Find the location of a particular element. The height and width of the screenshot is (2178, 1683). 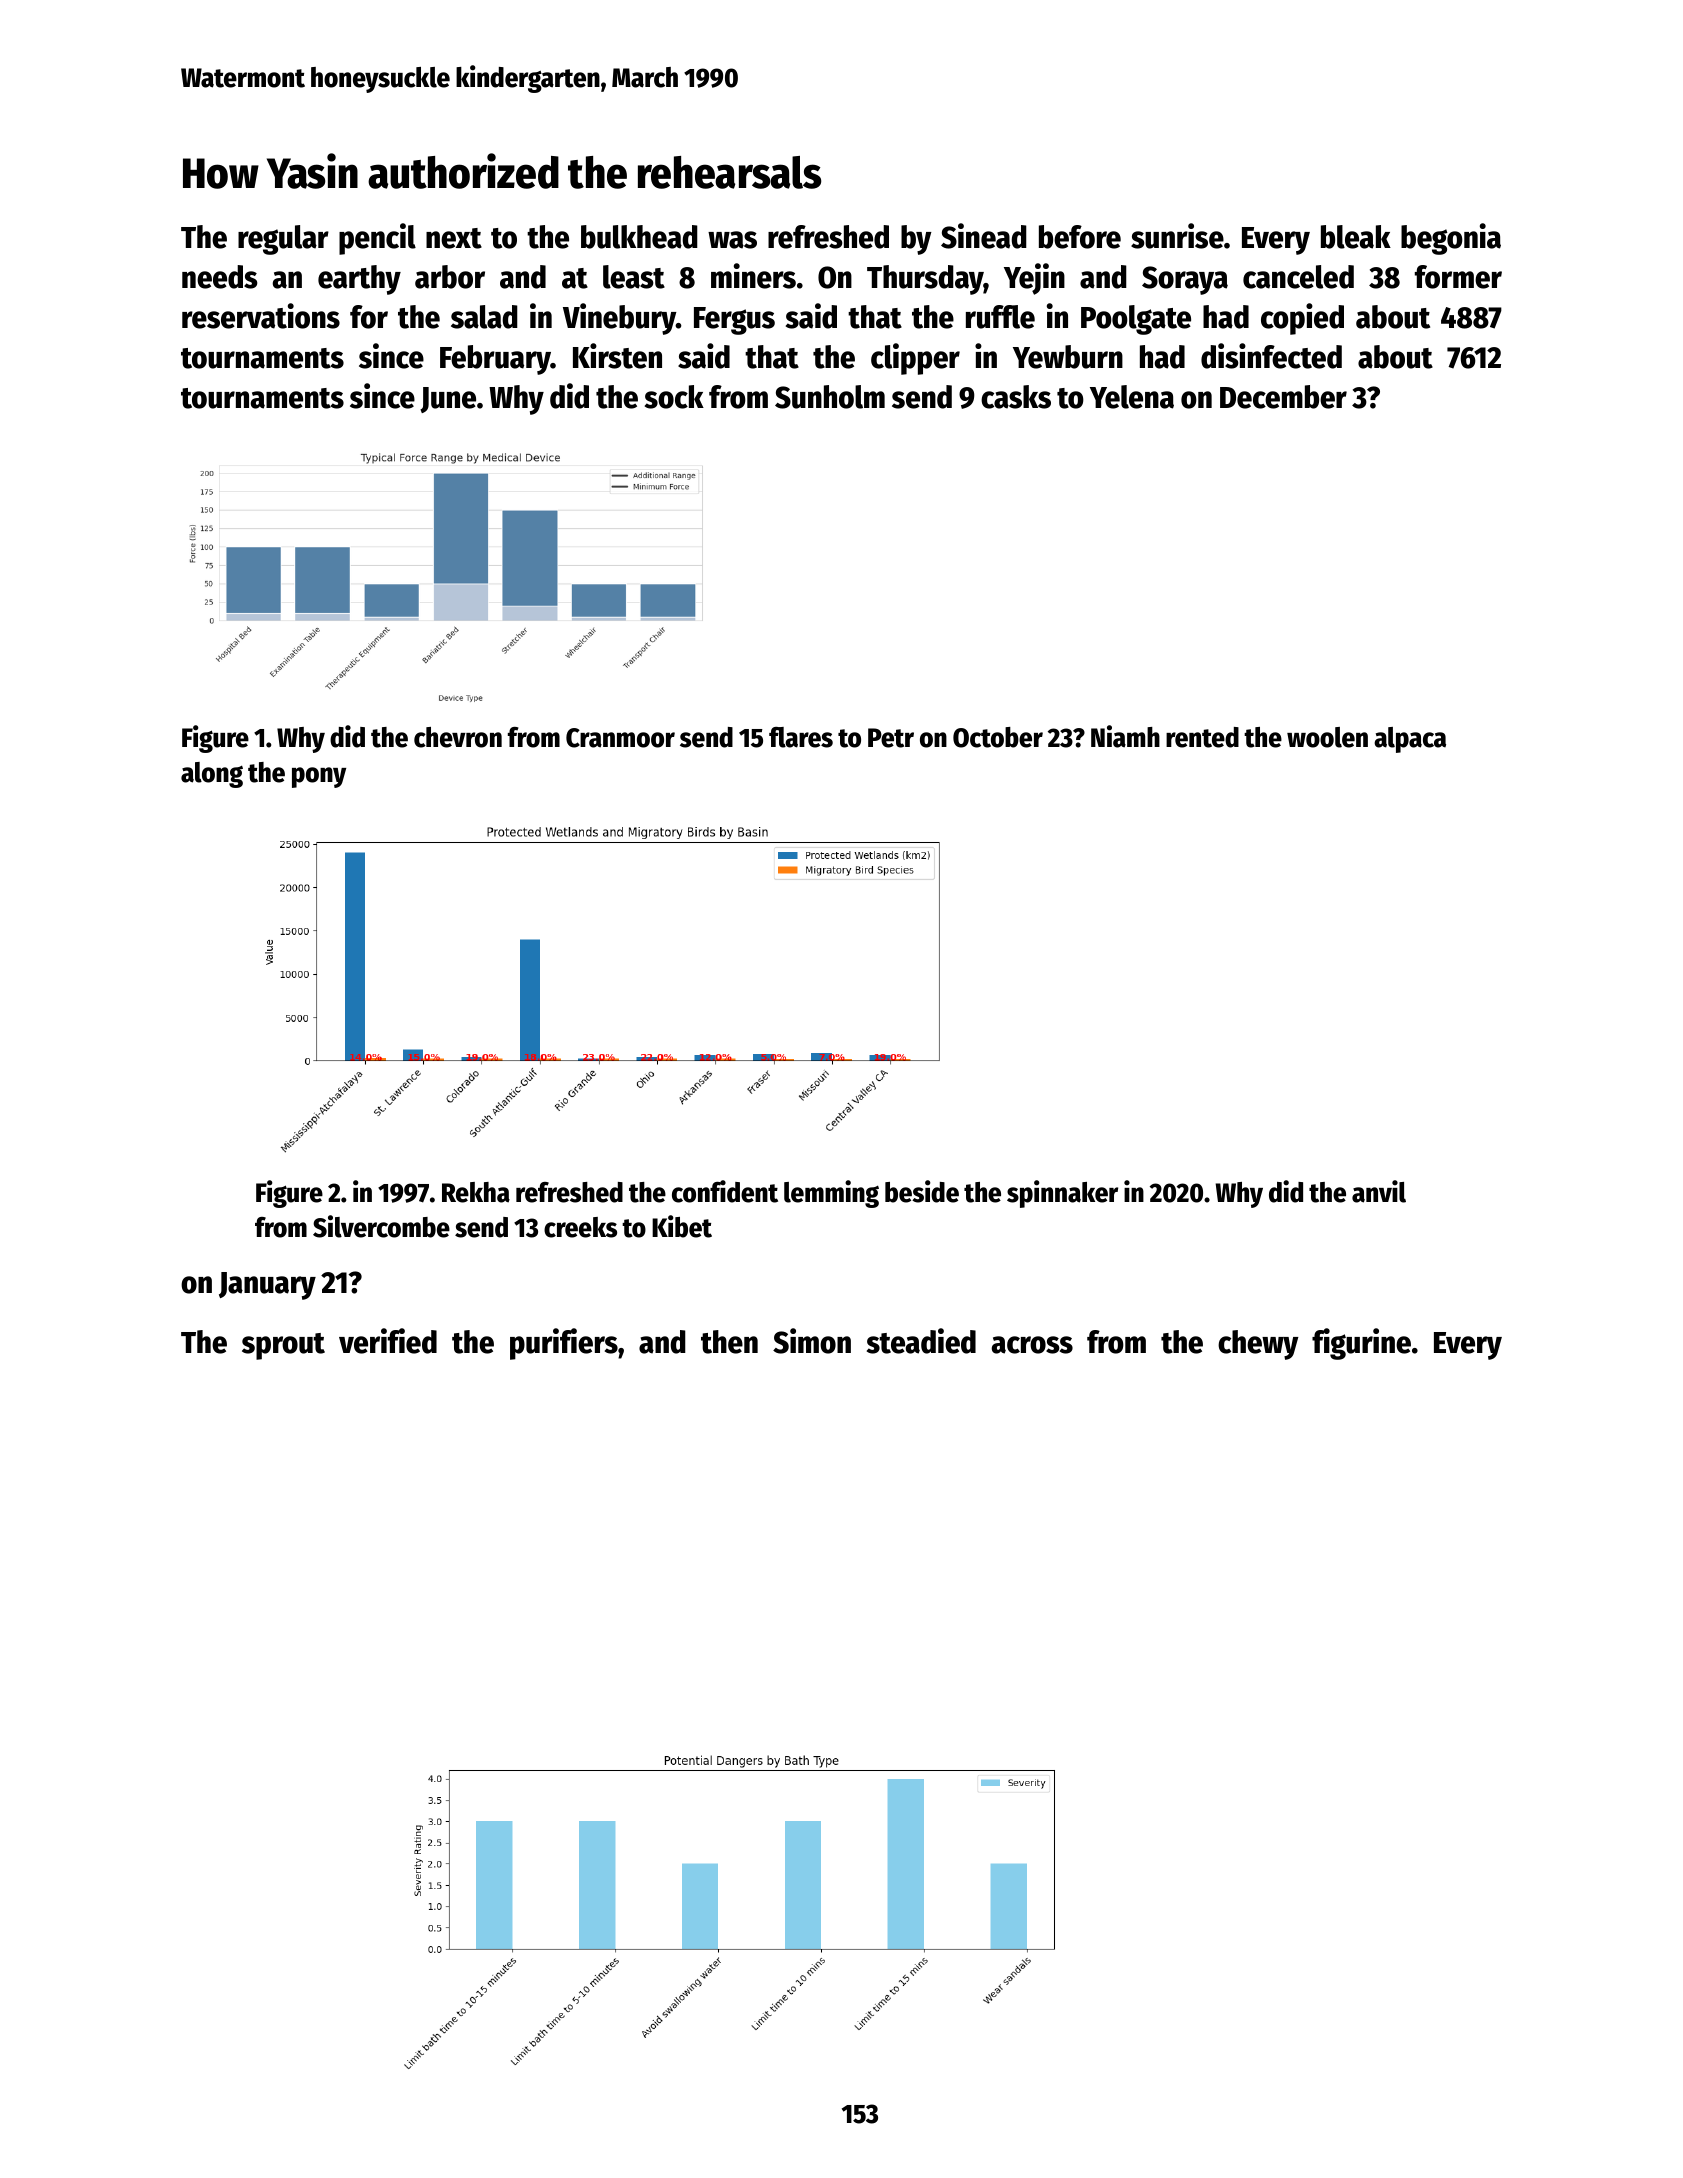

Rekha is located at coordinates (476, 1192).
